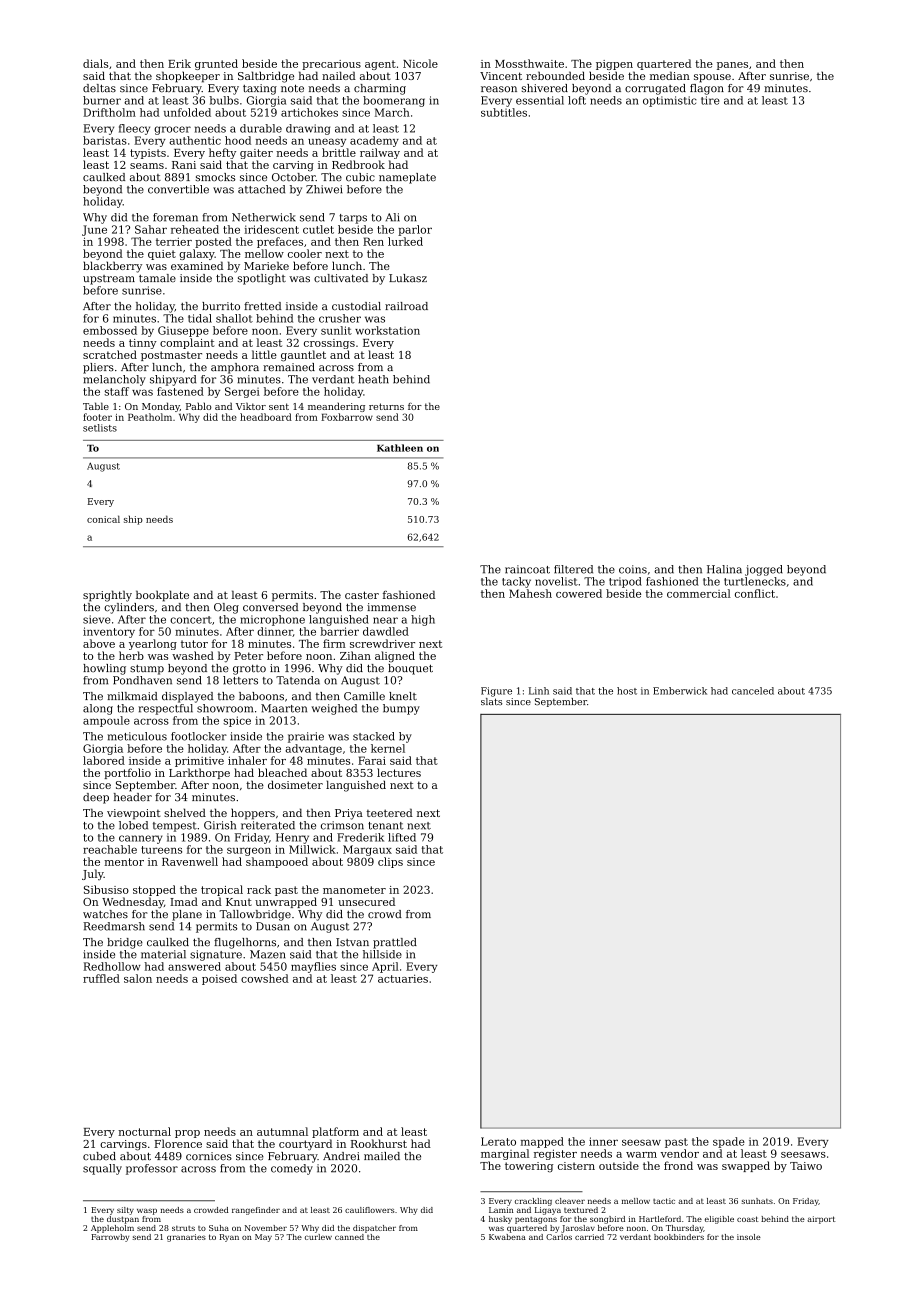 This screenshot has height=1308, width=924. I want to click on precarious, so click(331, 65).
